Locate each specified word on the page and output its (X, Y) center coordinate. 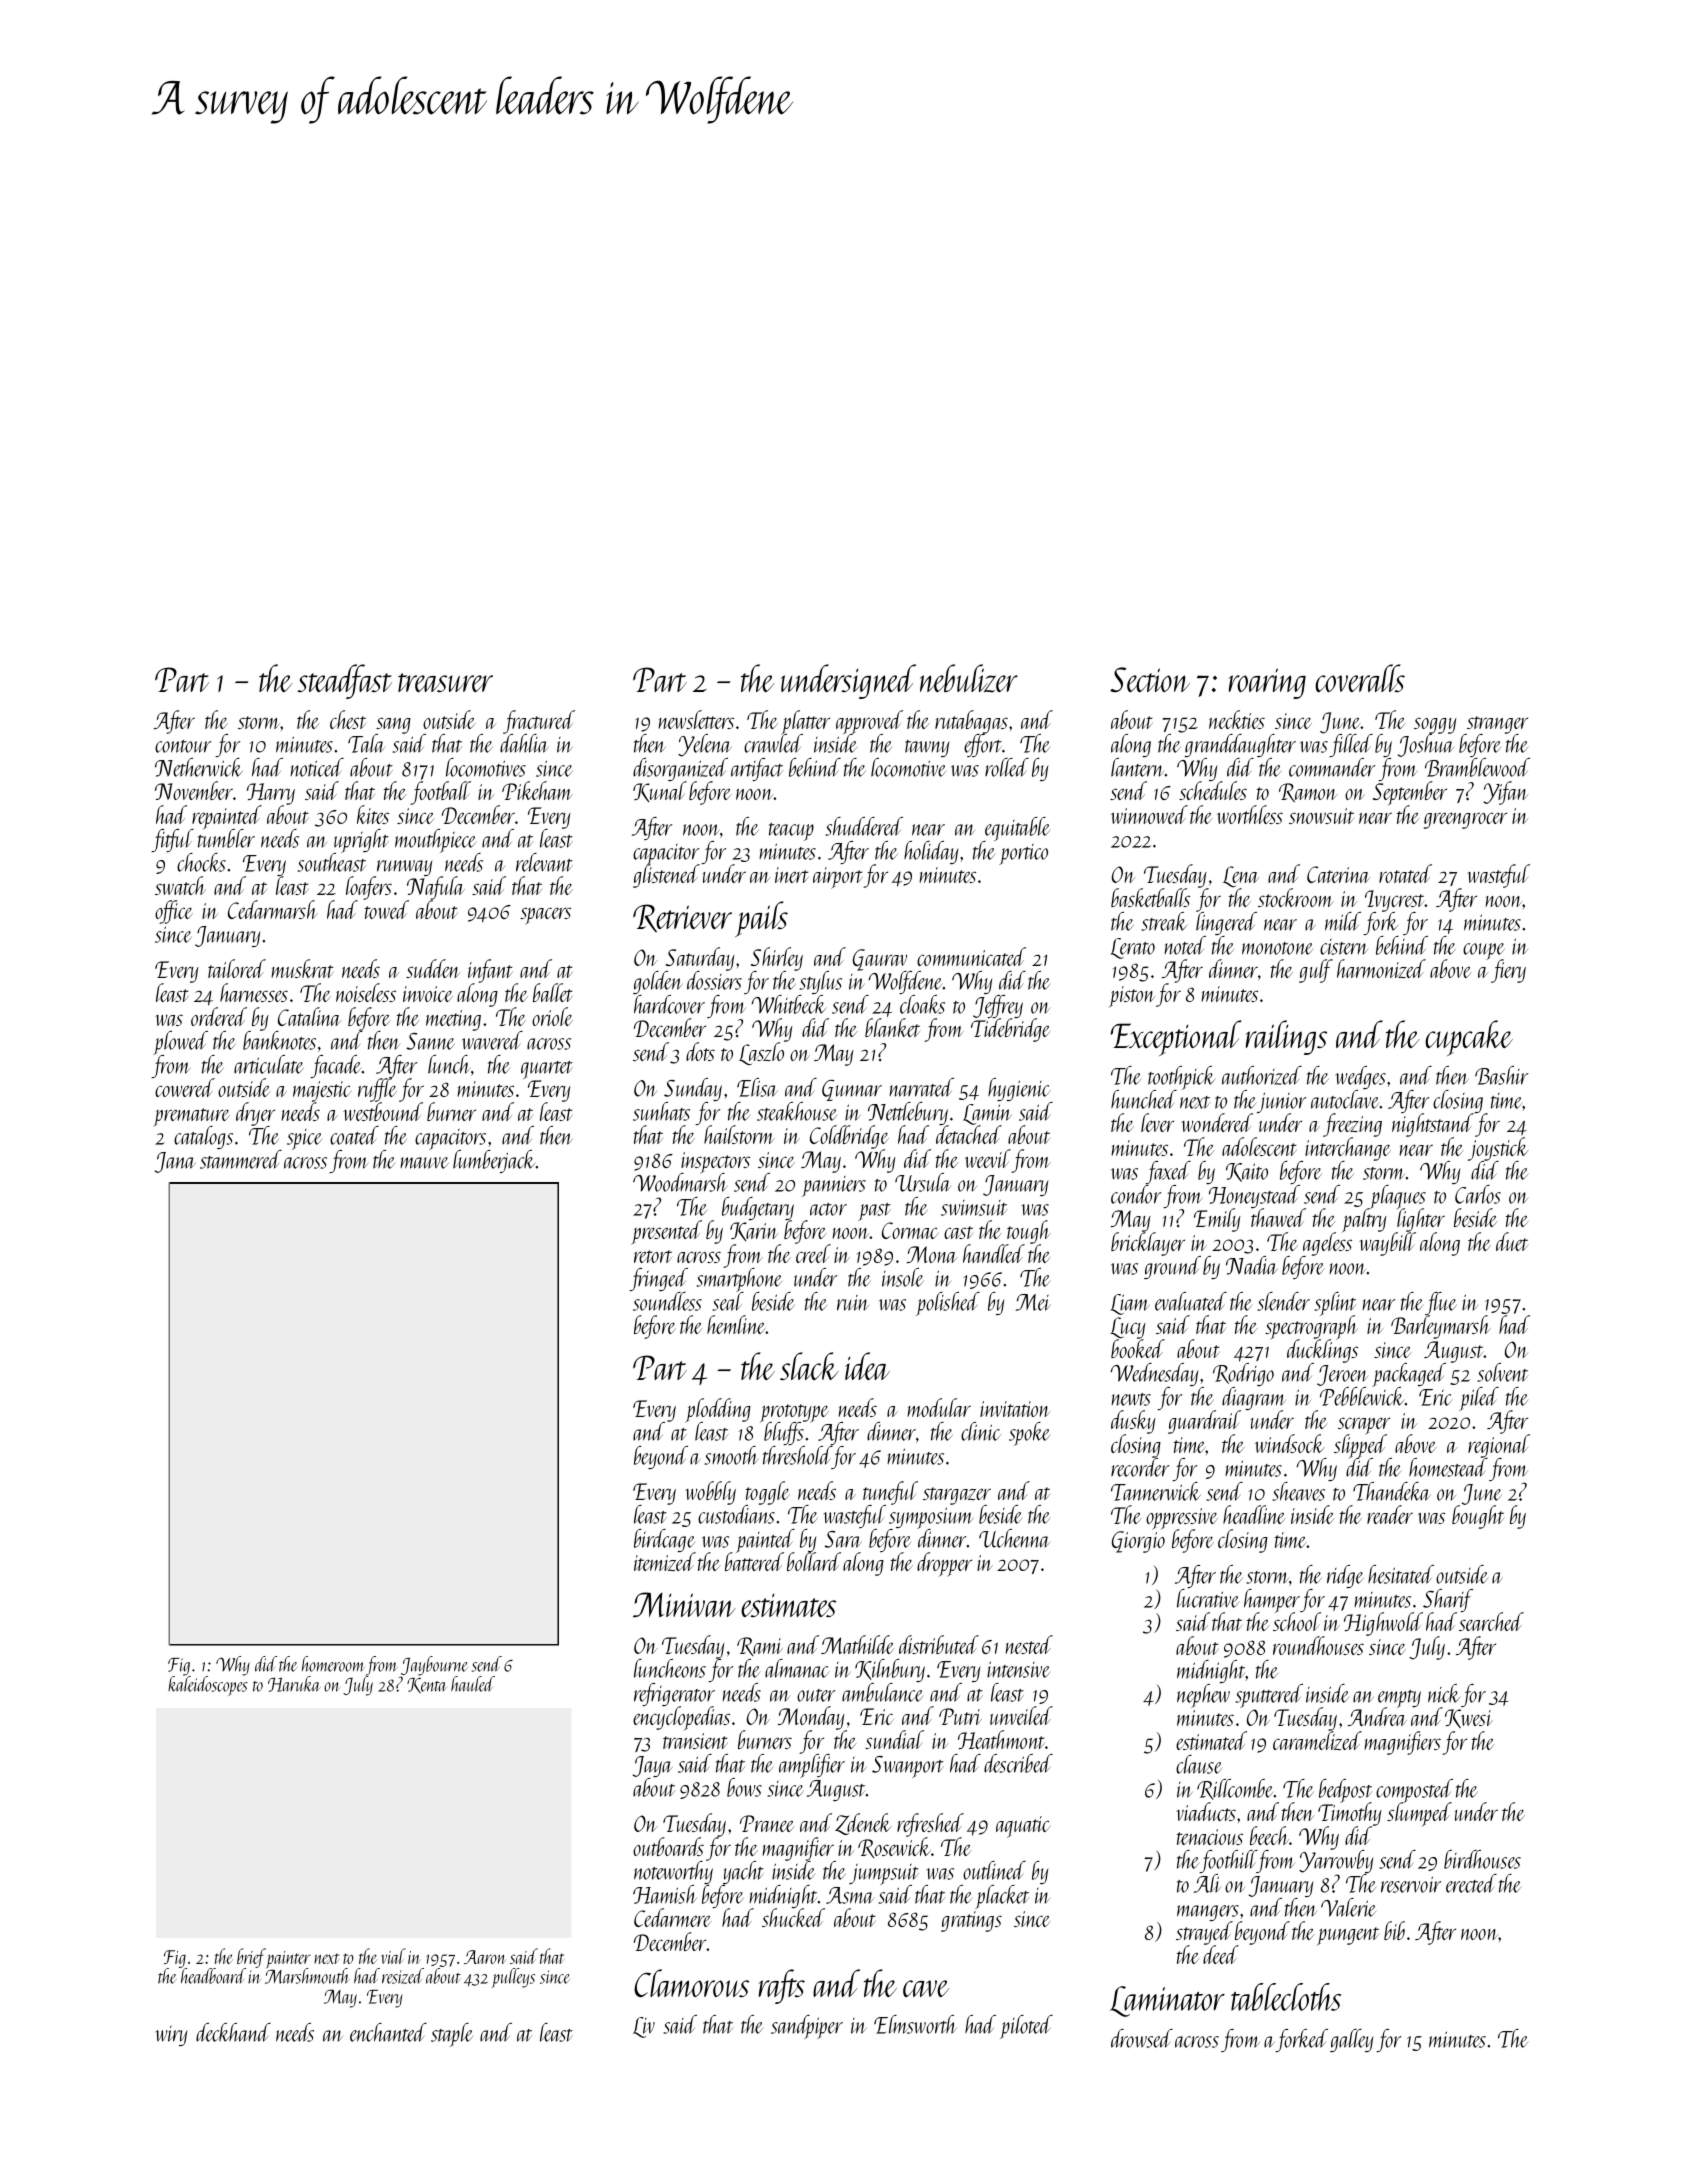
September (1410, 793)
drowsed (1142, 2038)
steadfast (344, 681)
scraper (1364, 1426)
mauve (424, 1163)
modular (939, 1407)
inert (791, 875)
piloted (1026, 2027)
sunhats (661, 1111)
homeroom (333, 1664)
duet (1512, 1241)
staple (452, 2035)
